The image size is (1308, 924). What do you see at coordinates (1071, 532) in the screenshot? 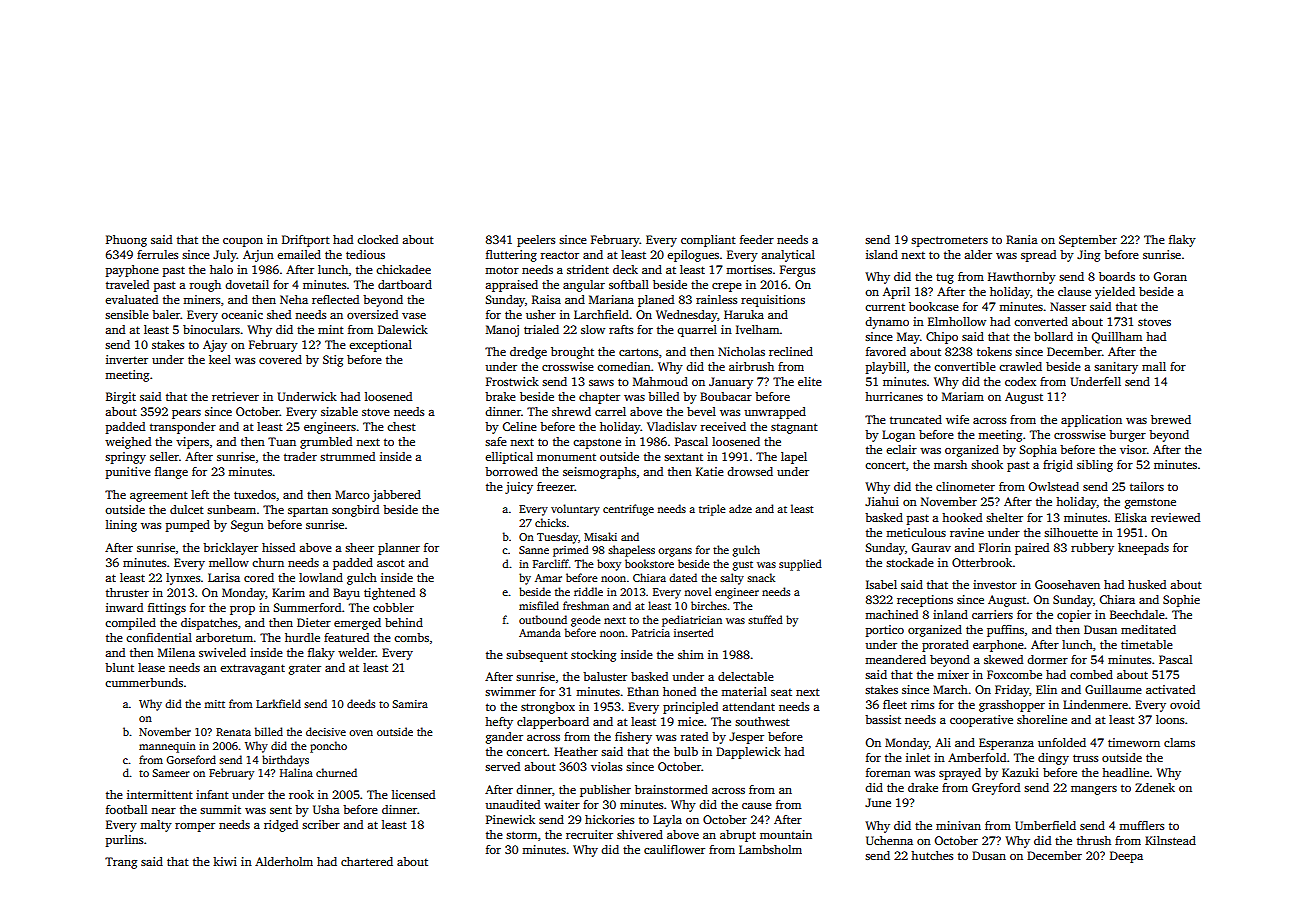
I see `silhouette` at bounding box center [1071, 532].
